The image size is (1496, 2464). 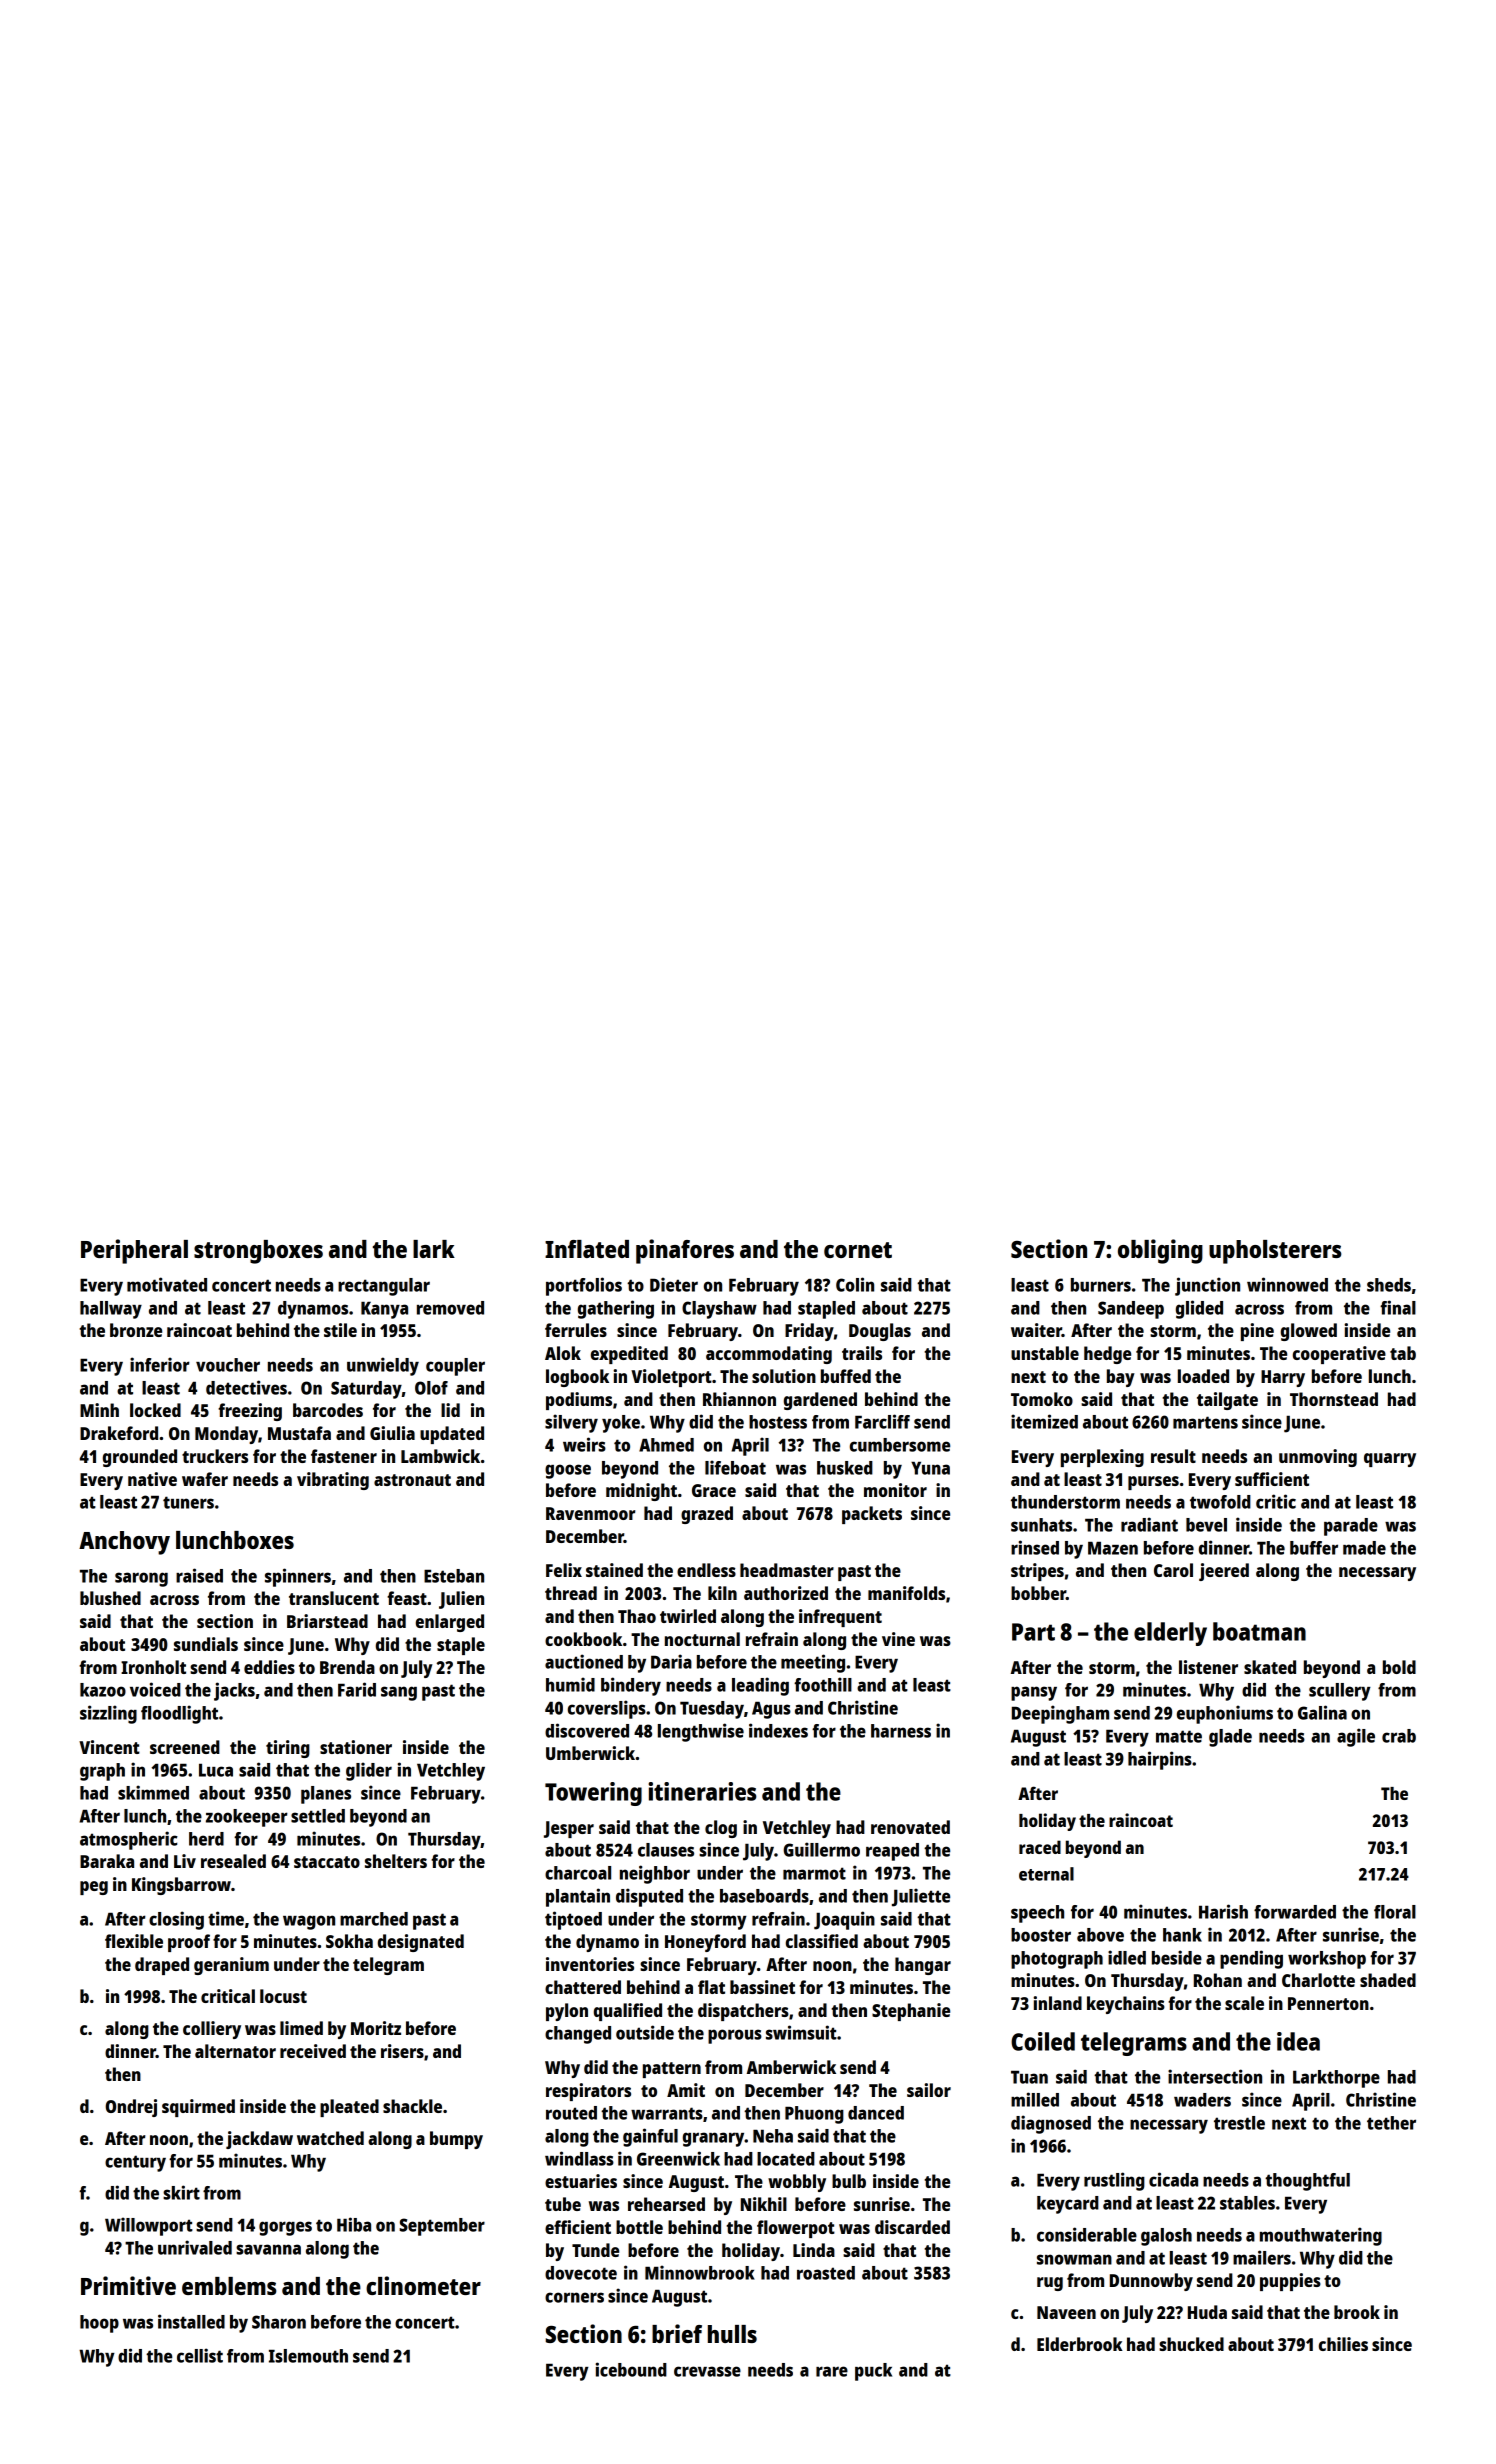 I want to click on Islemouth, so click(x=308, y=2356).
